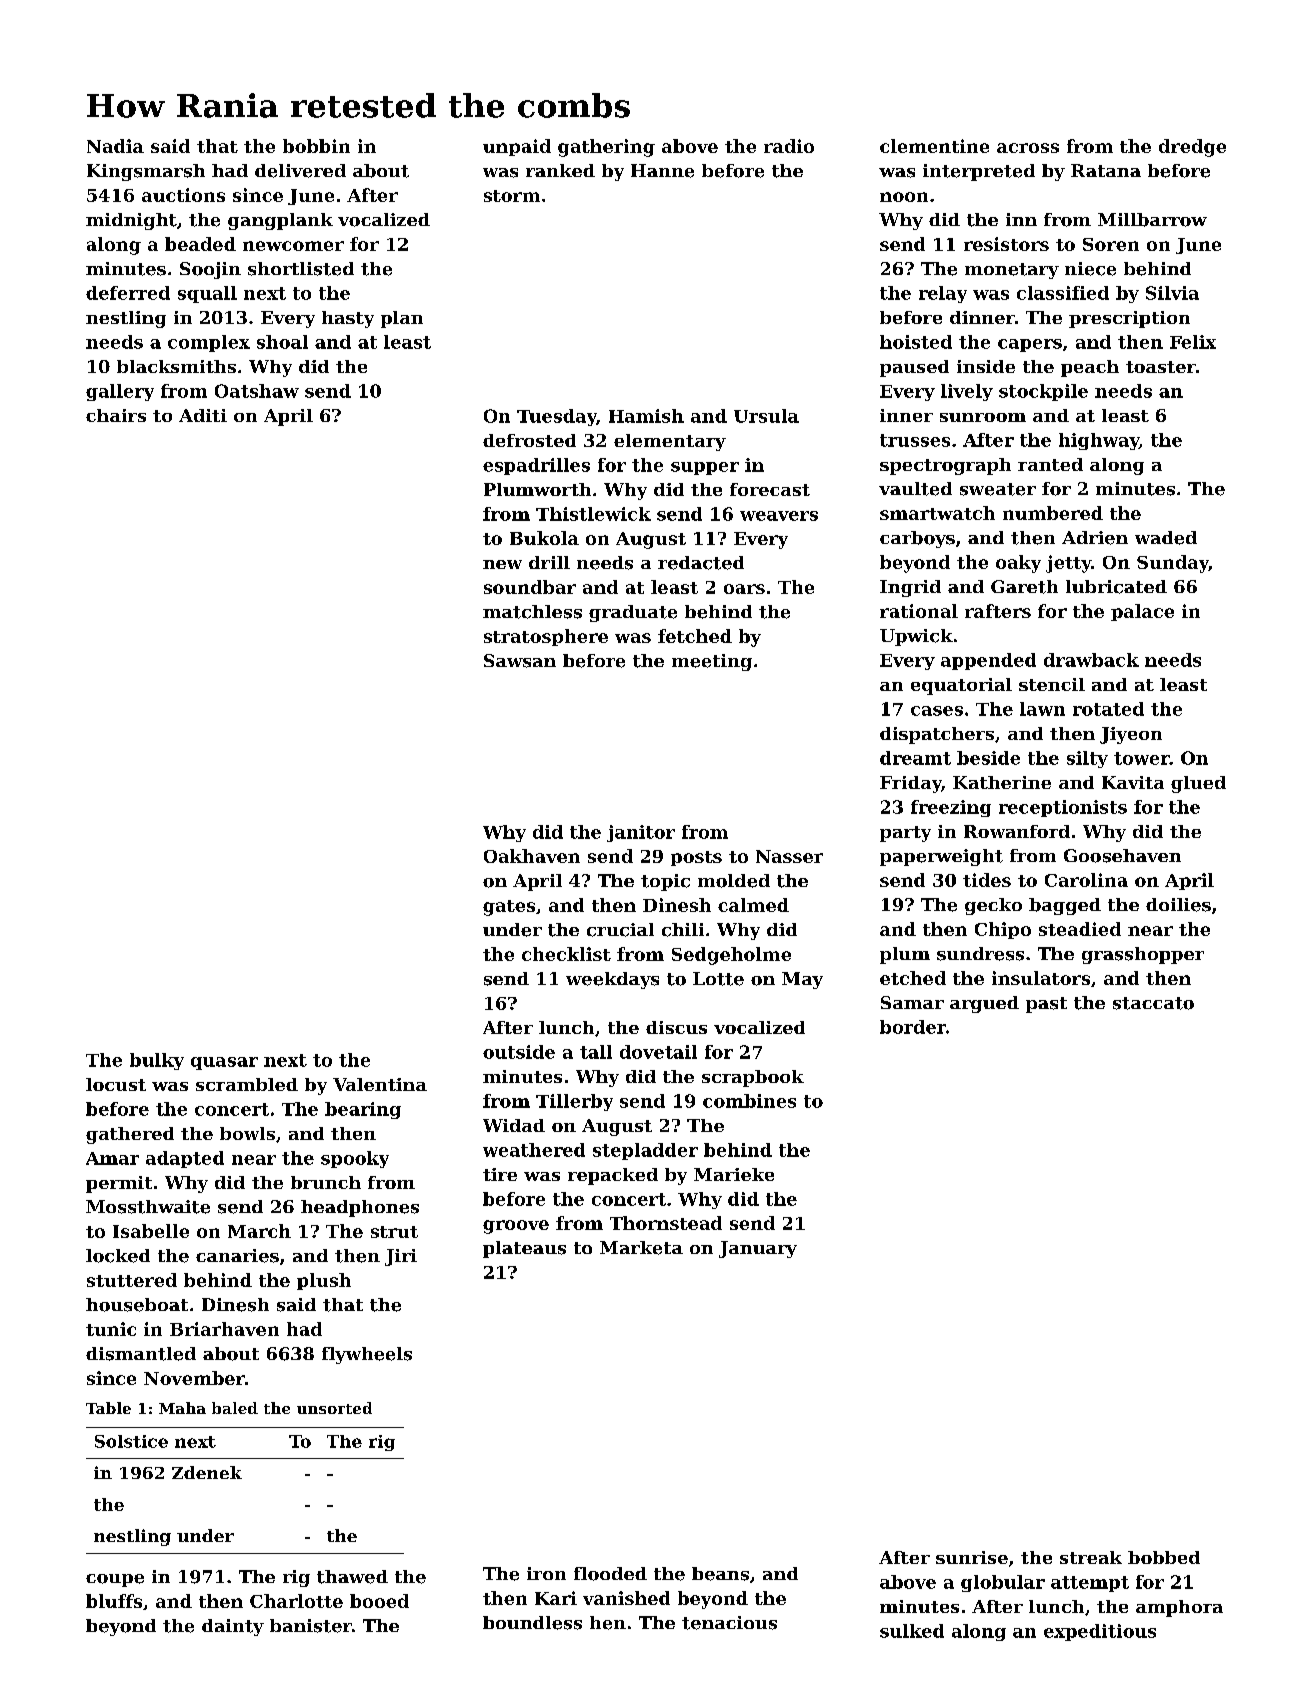 Image resolution: width=1315 pixels, height=1702 pixels. I want to click on doilies, so click(1178, 905).
